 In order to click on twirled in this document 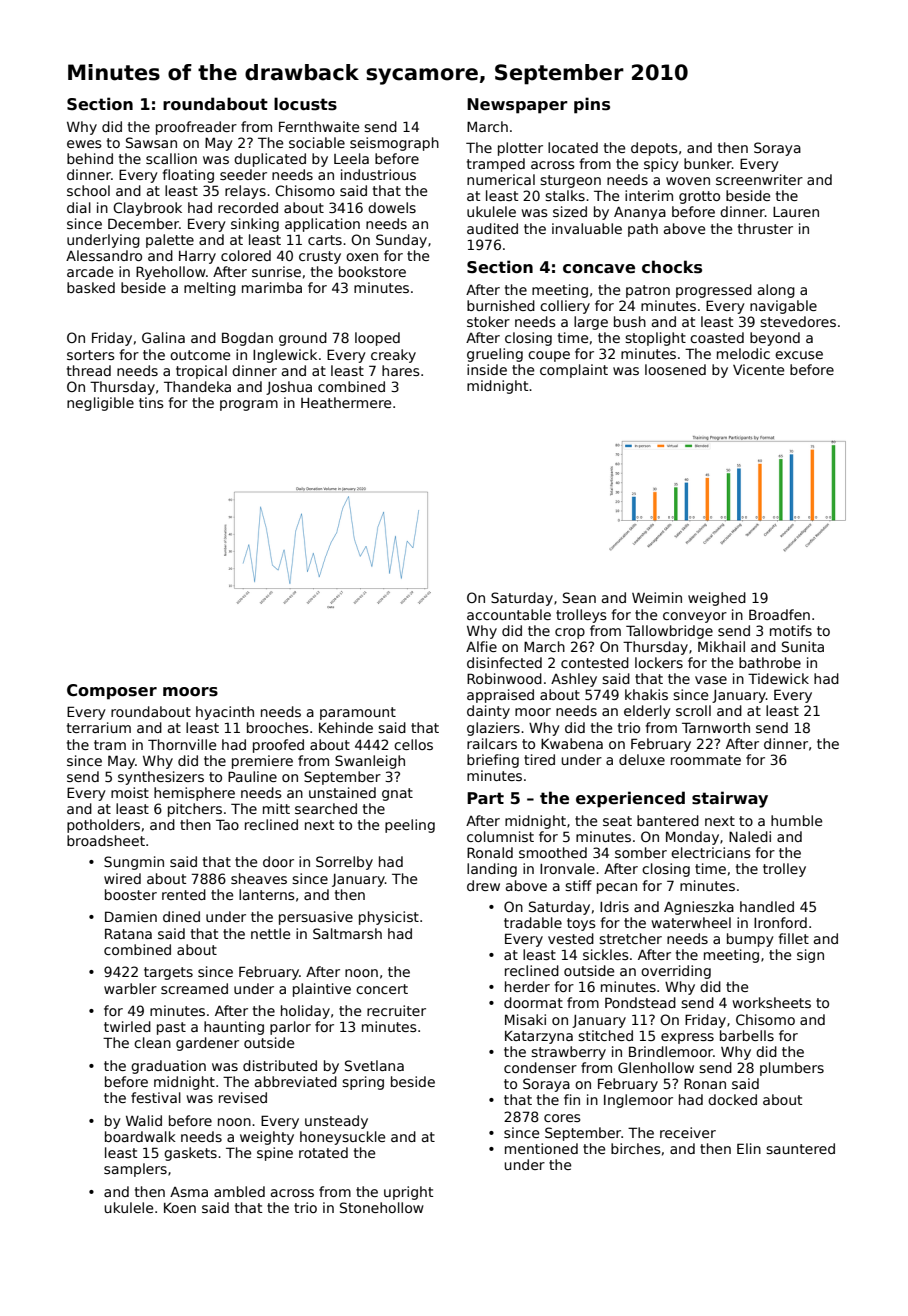, I will do `click(127, 1026)`.
